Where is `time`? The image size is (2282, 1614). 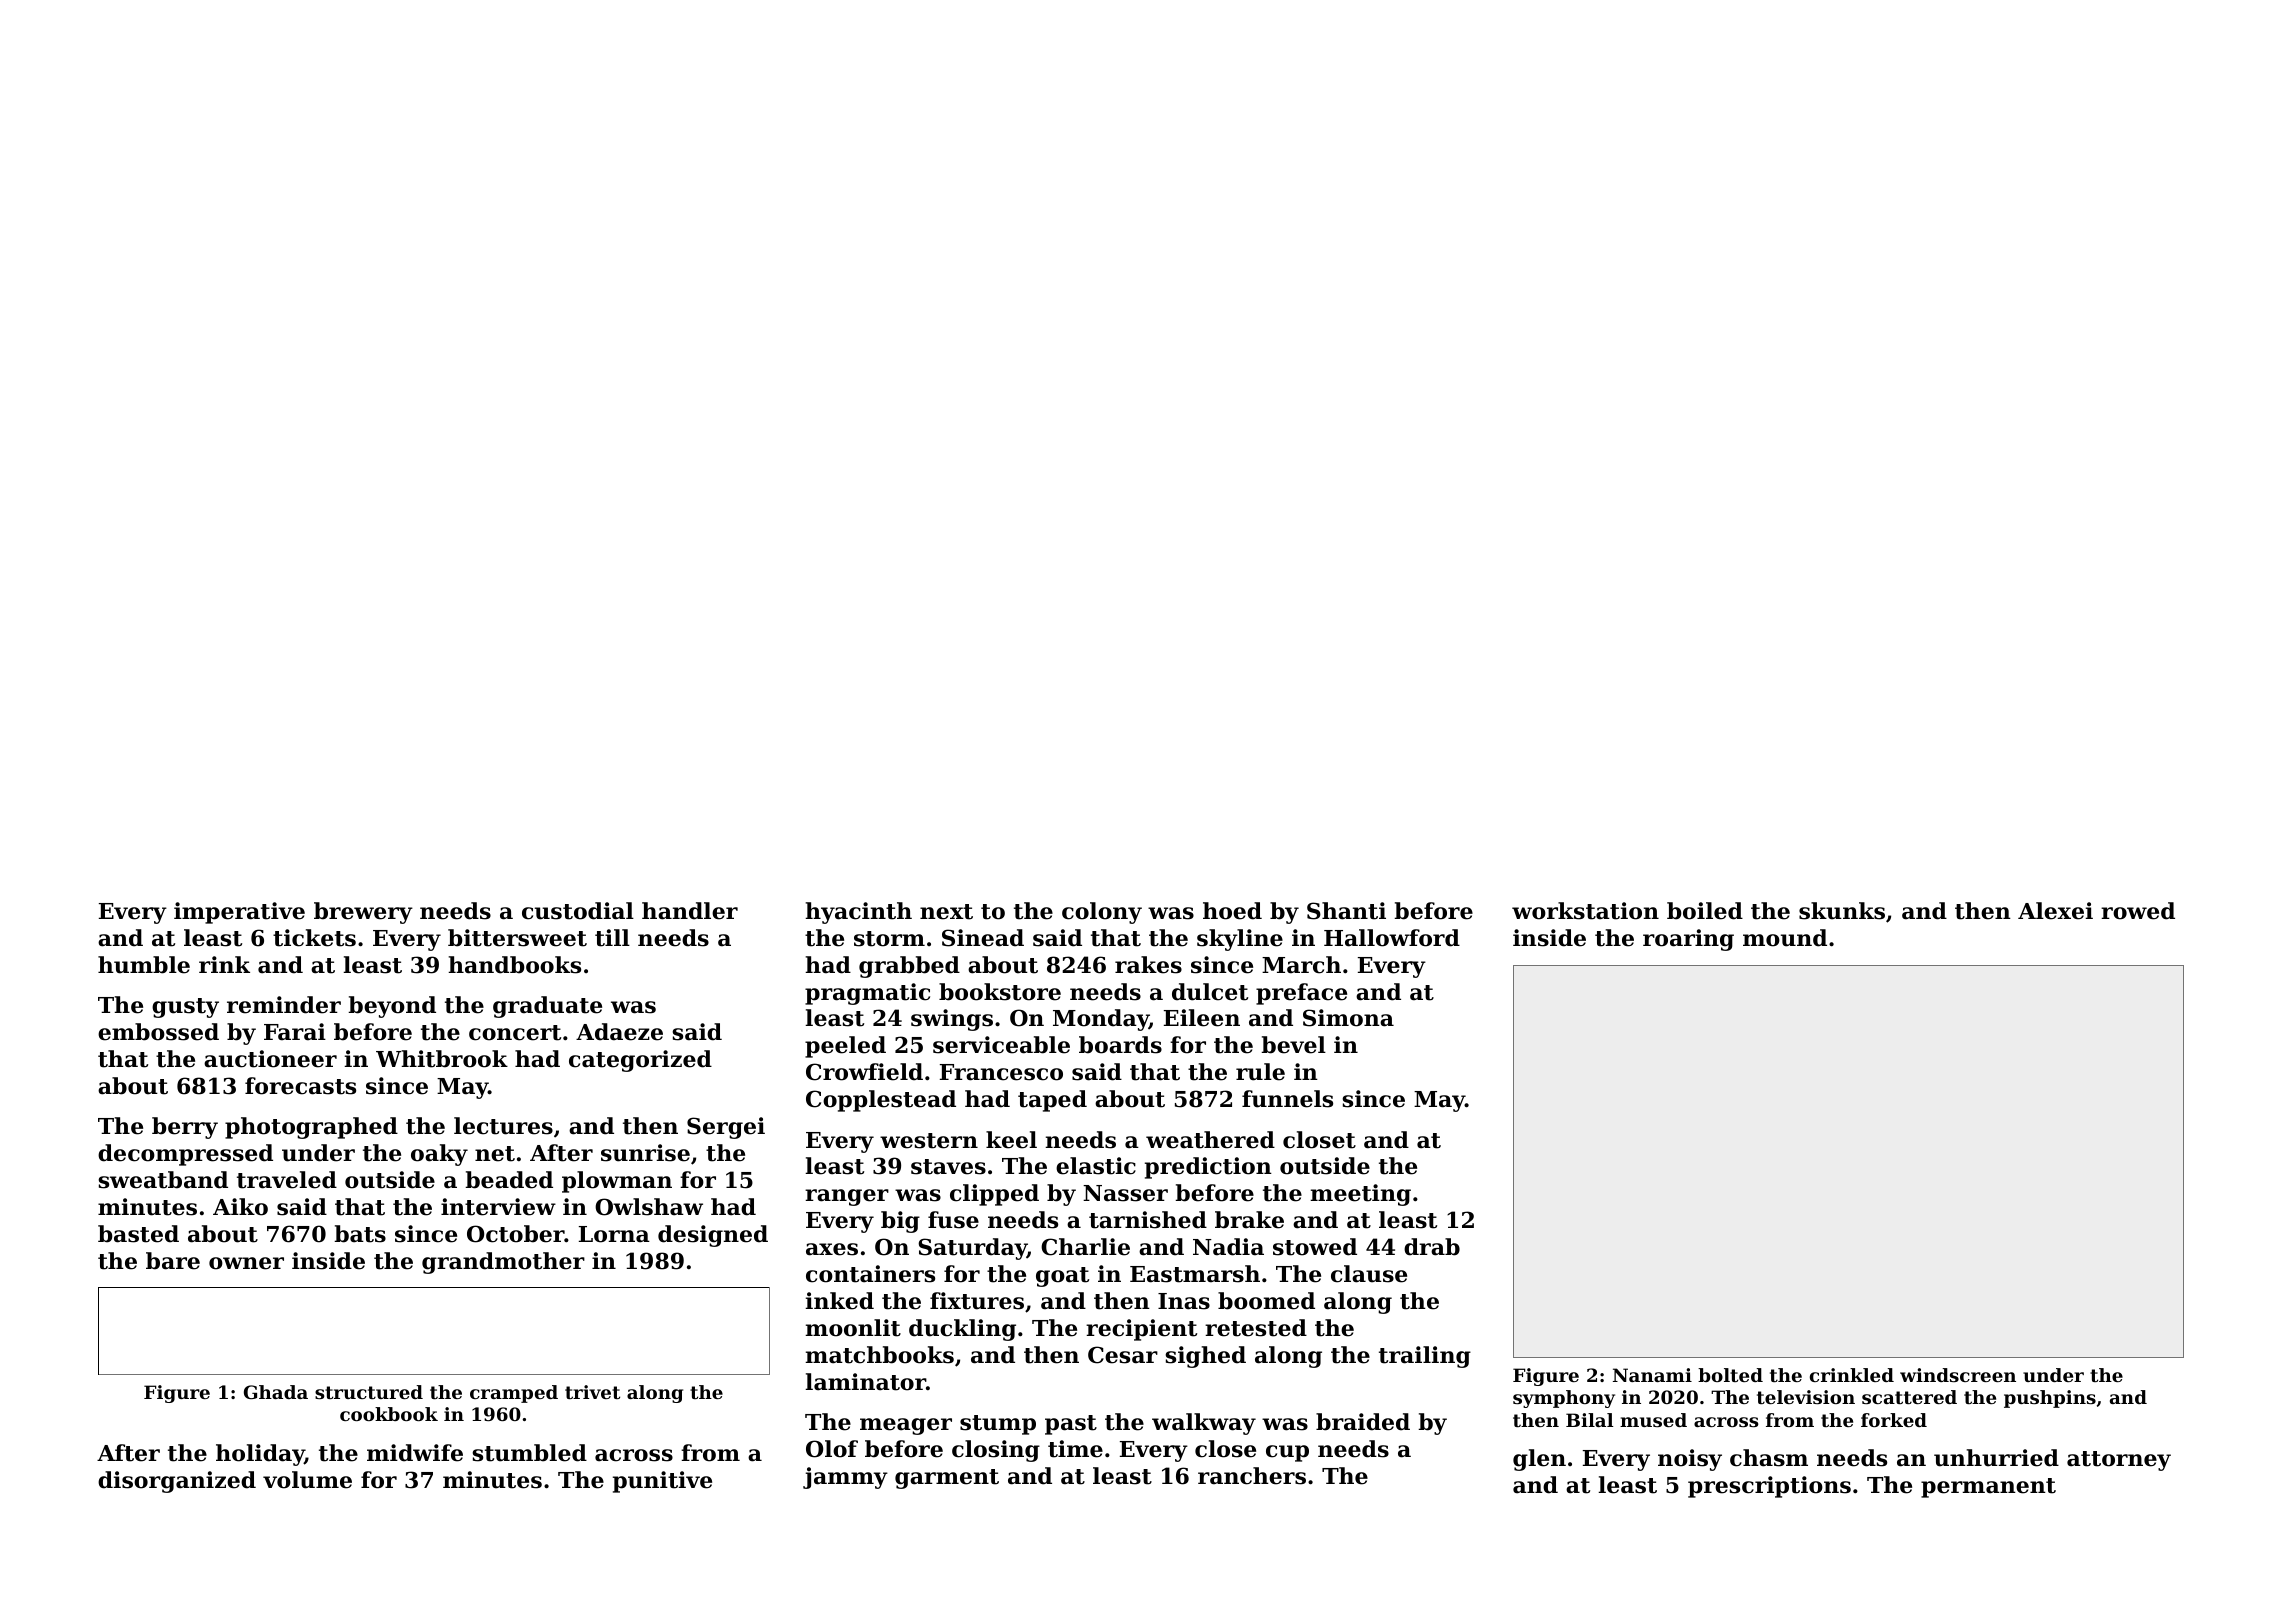 time is located at coordinates (1075, 1449).
